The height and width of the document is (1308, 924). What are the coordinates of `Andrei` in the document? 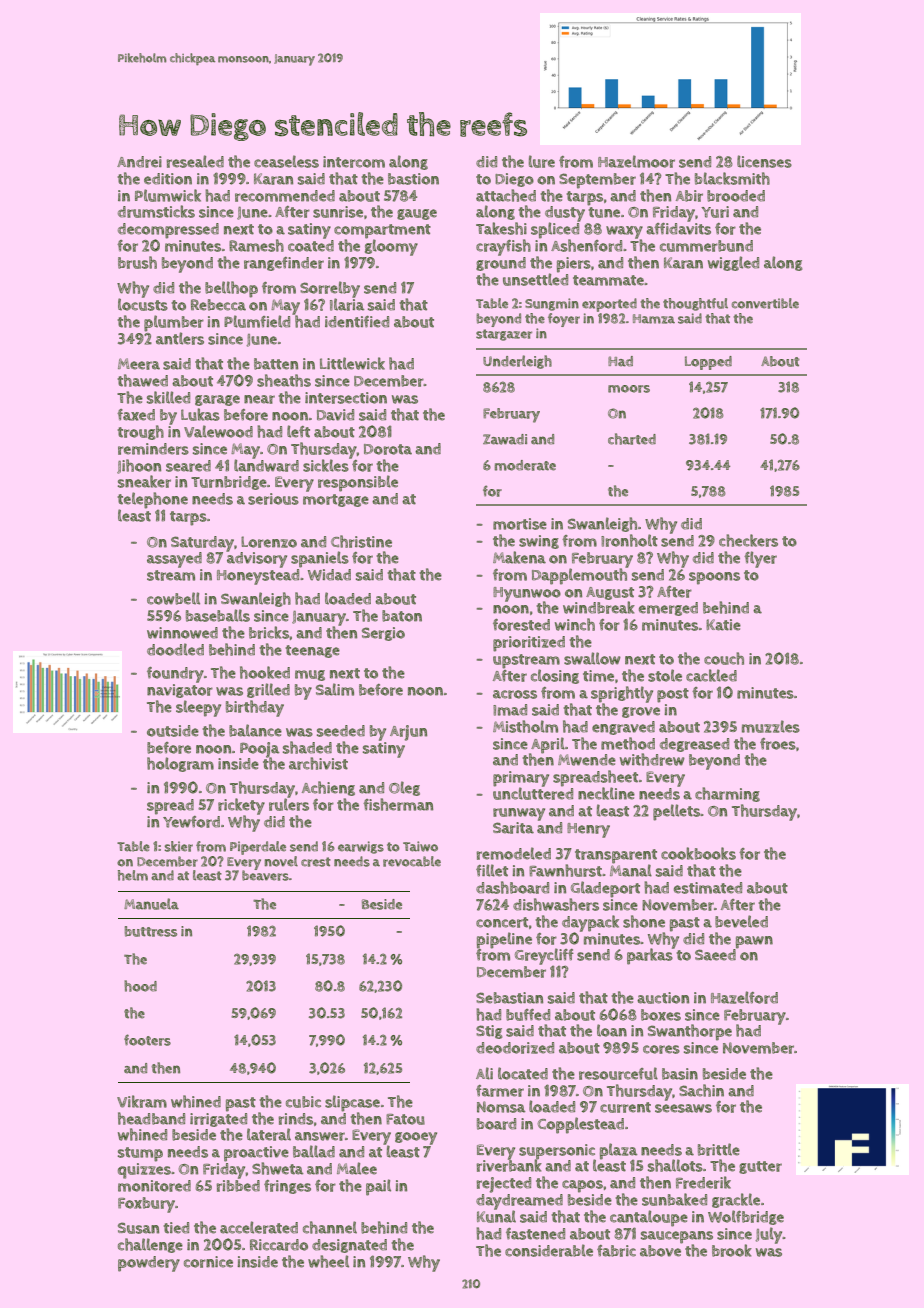 It's located at (139, 162).
